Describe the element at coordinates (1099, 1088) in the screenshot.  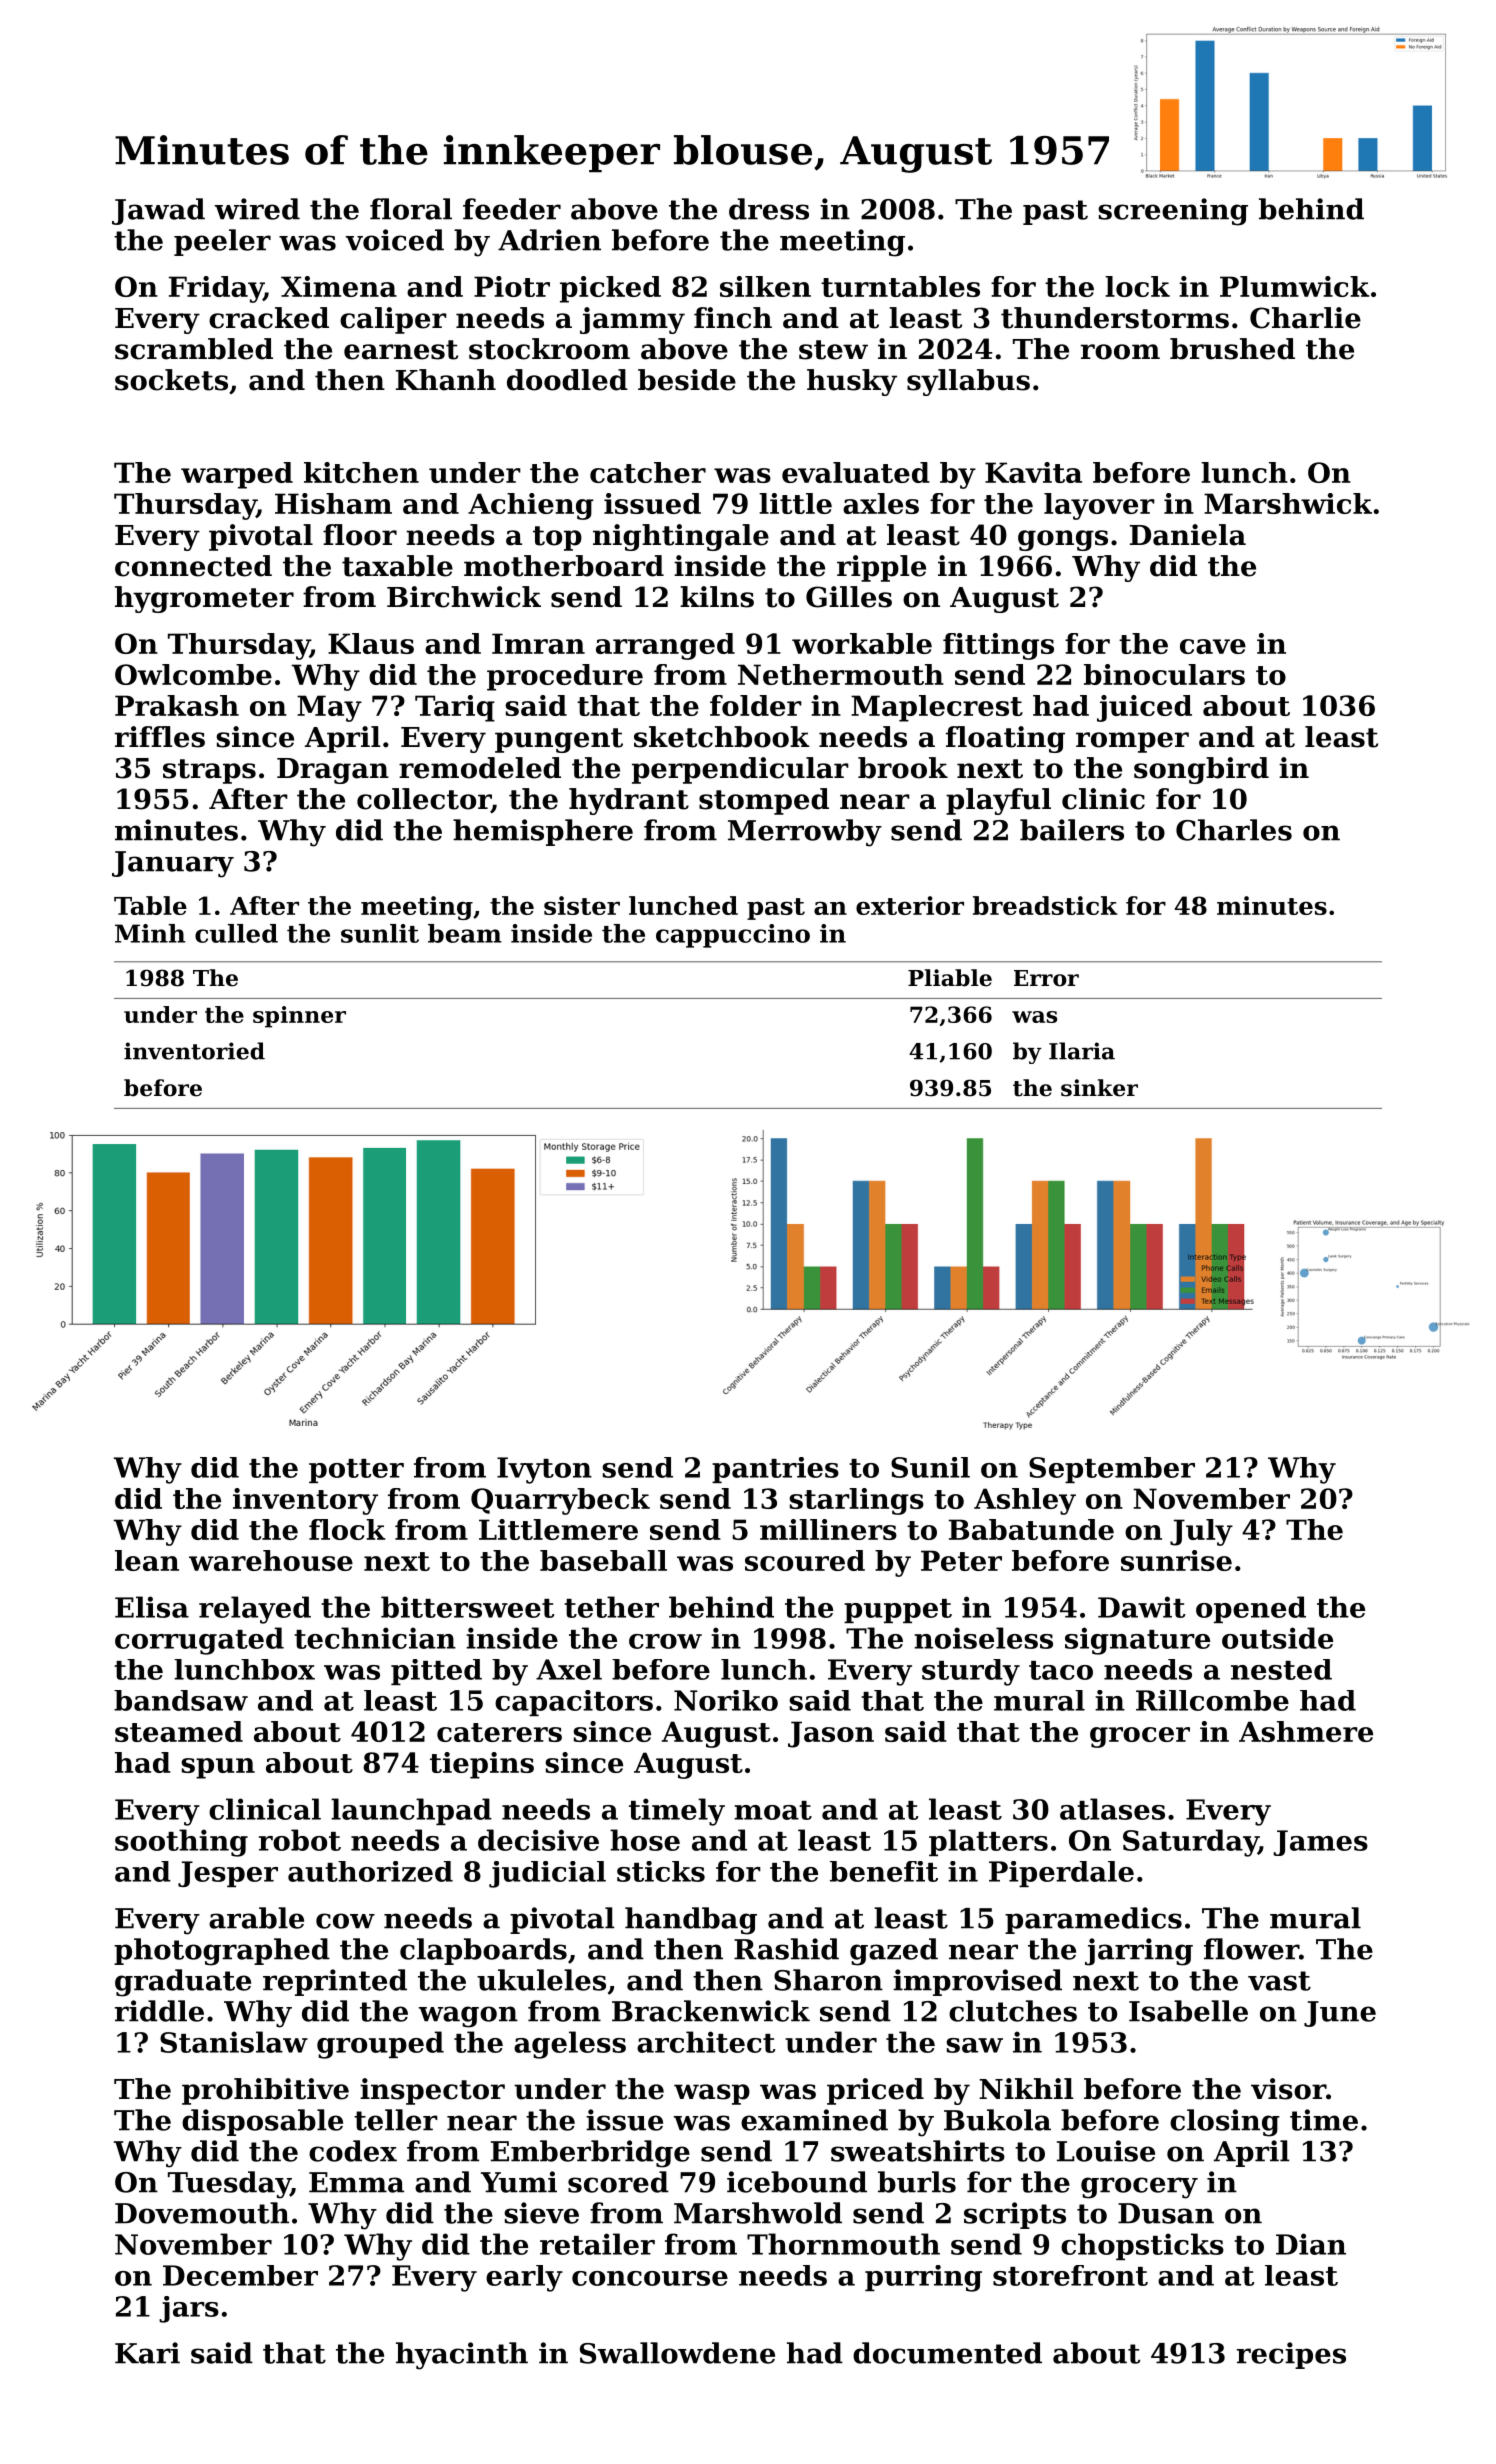
I see `sinker` at that location.
